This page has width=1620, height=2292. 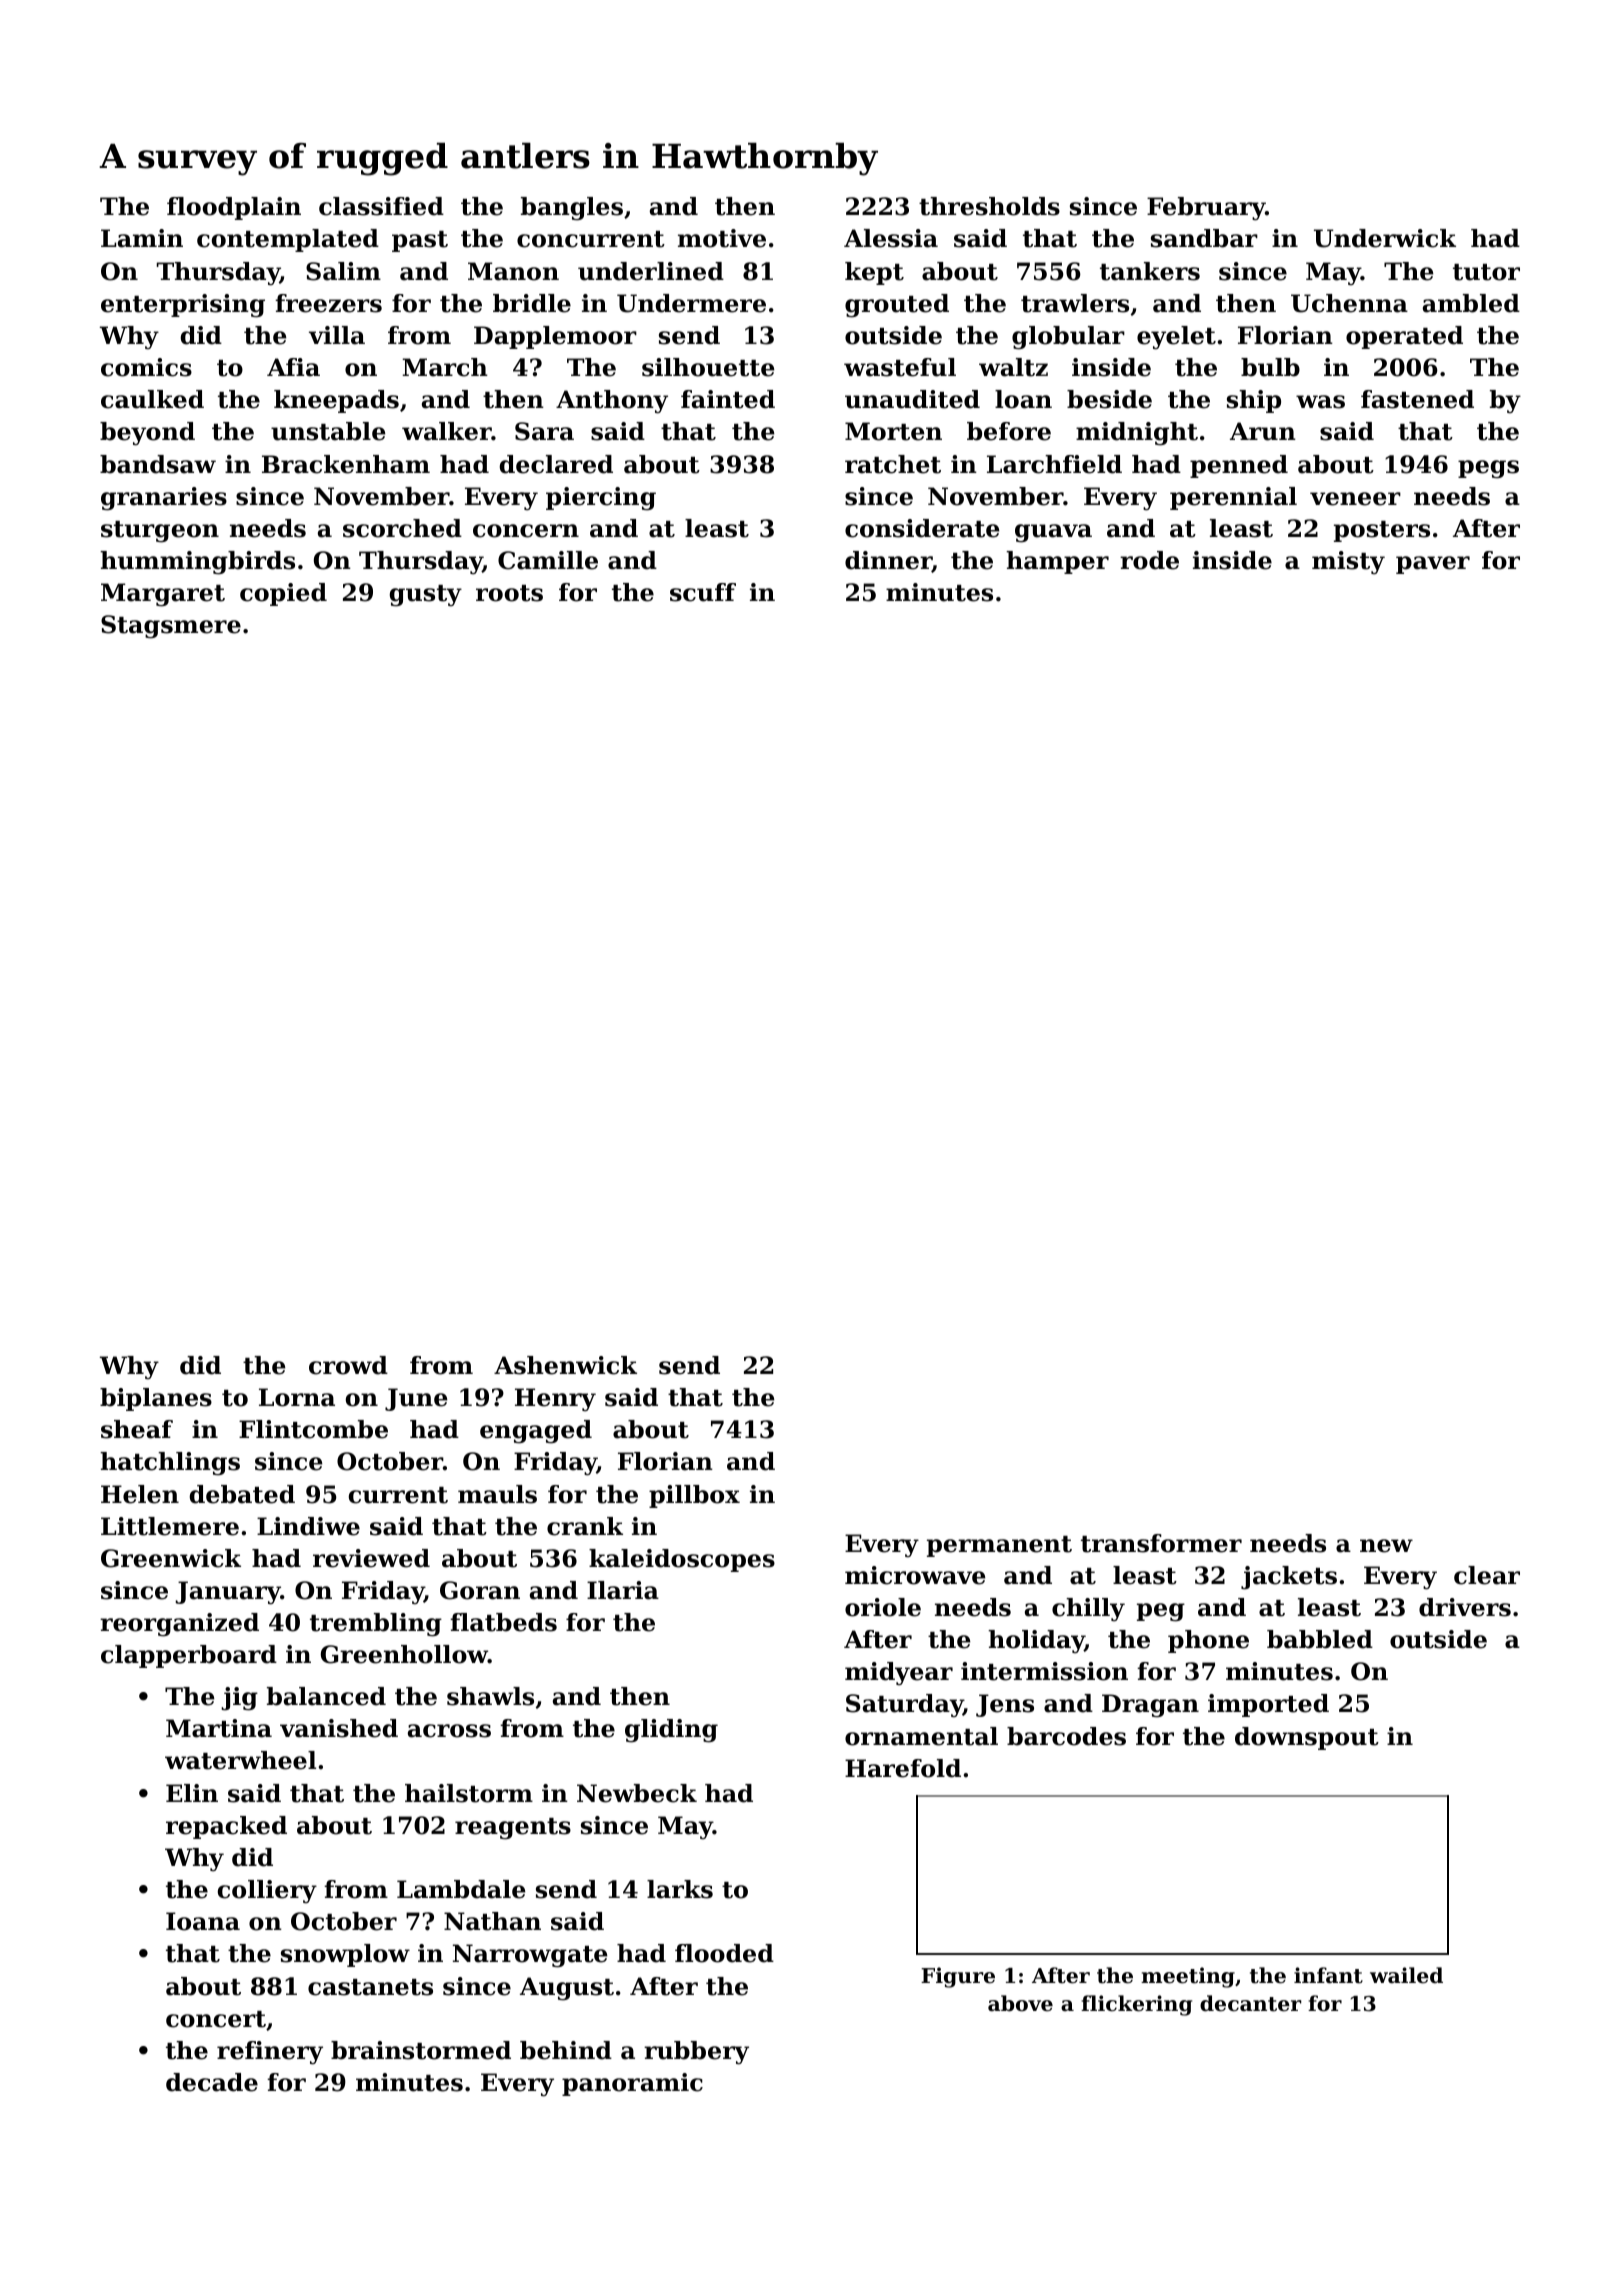 What do you see at coordinates (585, 1526) in the page?
I see `crank` at bounding box center [585, 1526].
